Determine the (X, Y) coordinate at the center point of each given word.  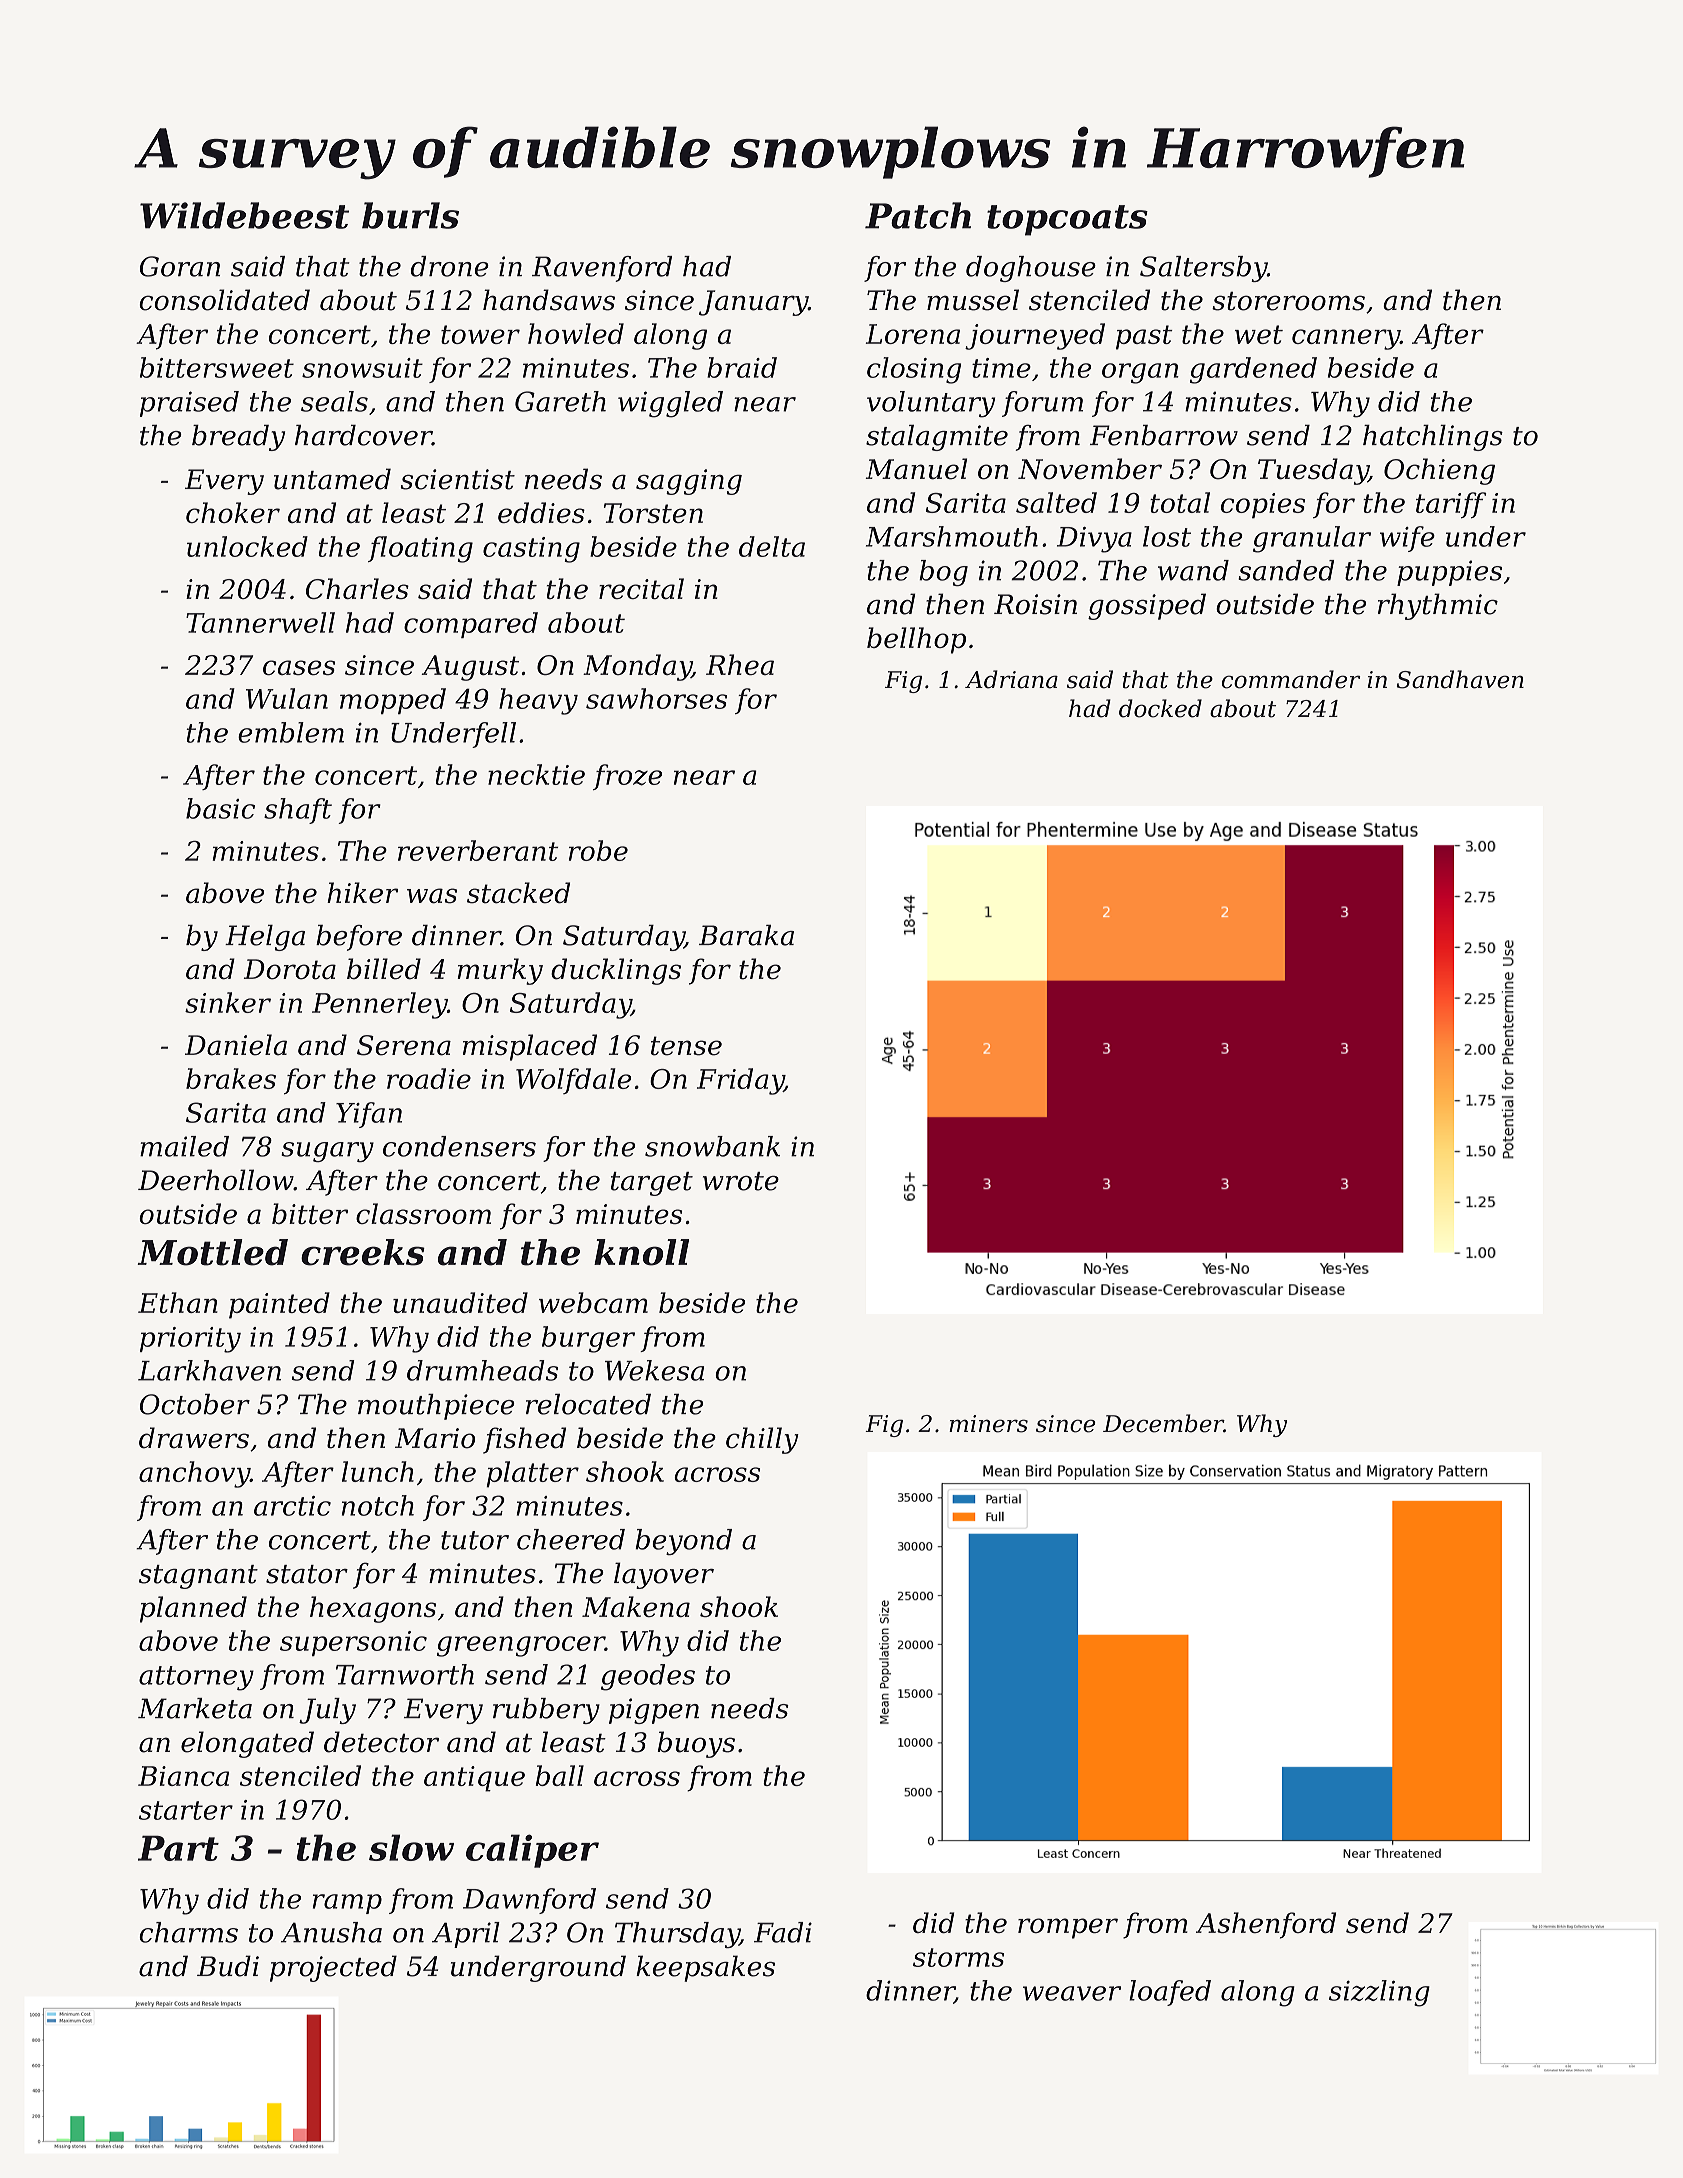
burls (410, 215)
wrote (741, 1181)
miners (988, 1424)
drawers (194, 1438)
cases (299, 667)
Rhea (740, 664)
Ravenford (602, 269)
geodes (648, 1677)
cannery (1346, 339)
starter (186, 1810)
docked (1160, 708)
